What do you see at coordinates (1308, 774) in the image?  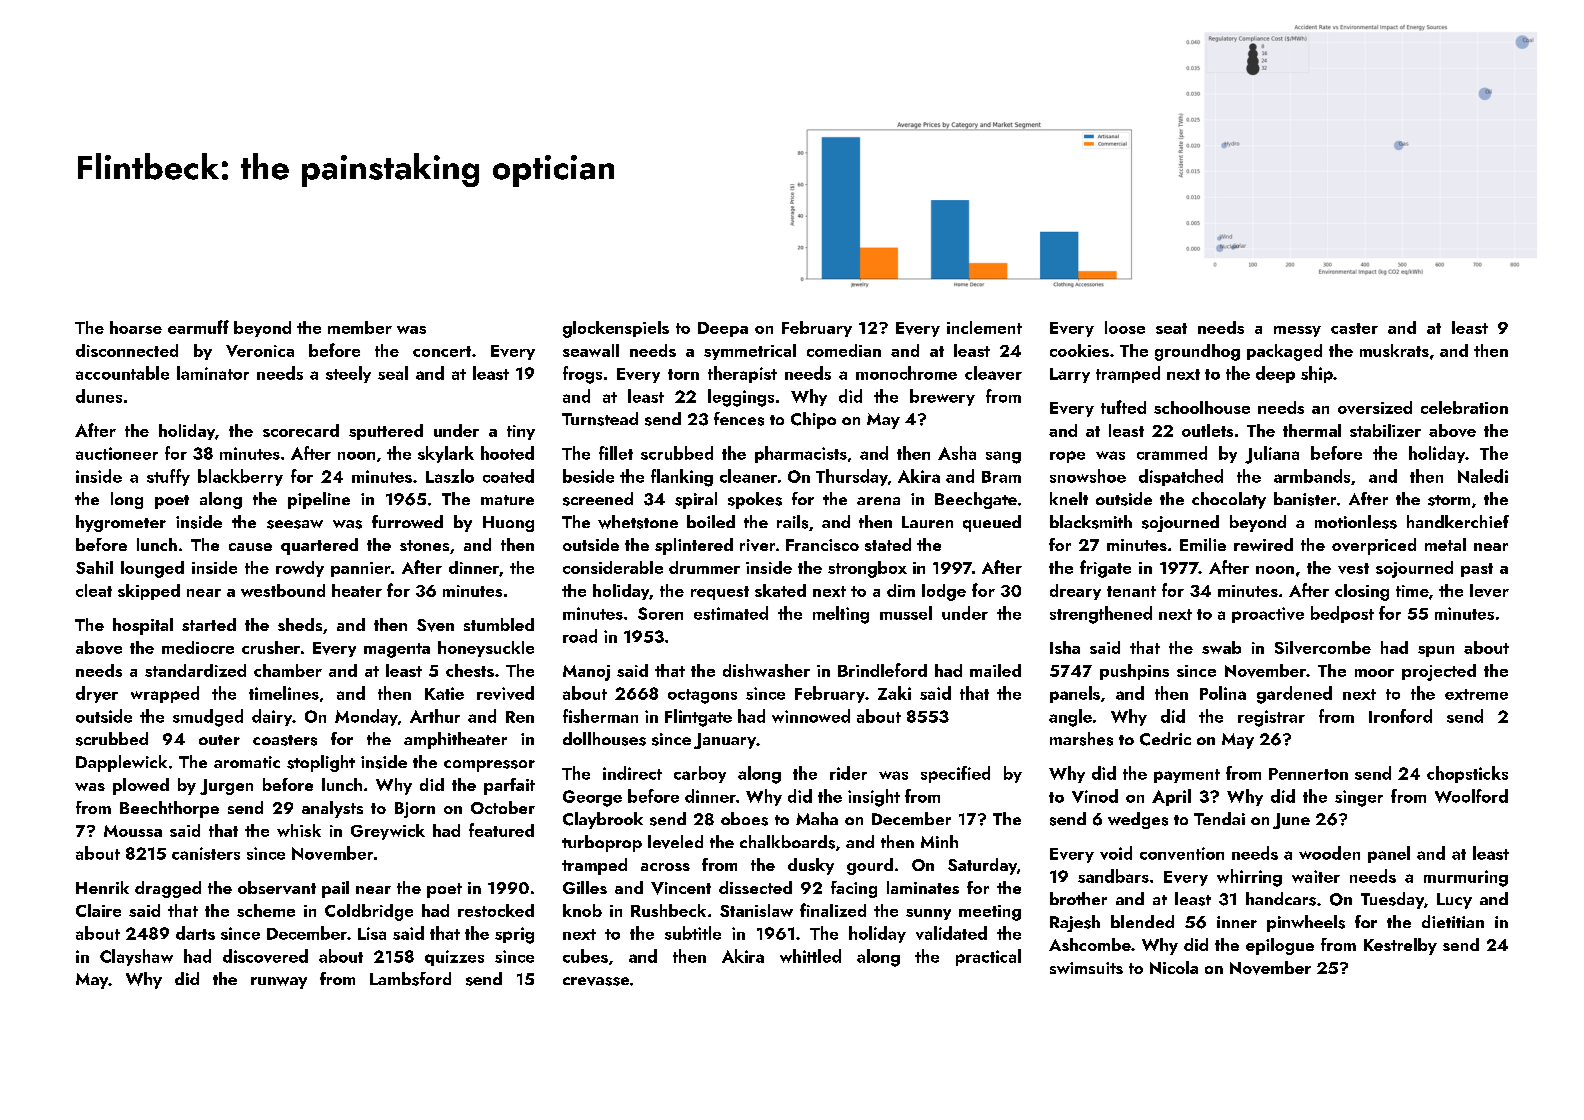 I see `Pennerton` at bounding box center [1308, 774].
